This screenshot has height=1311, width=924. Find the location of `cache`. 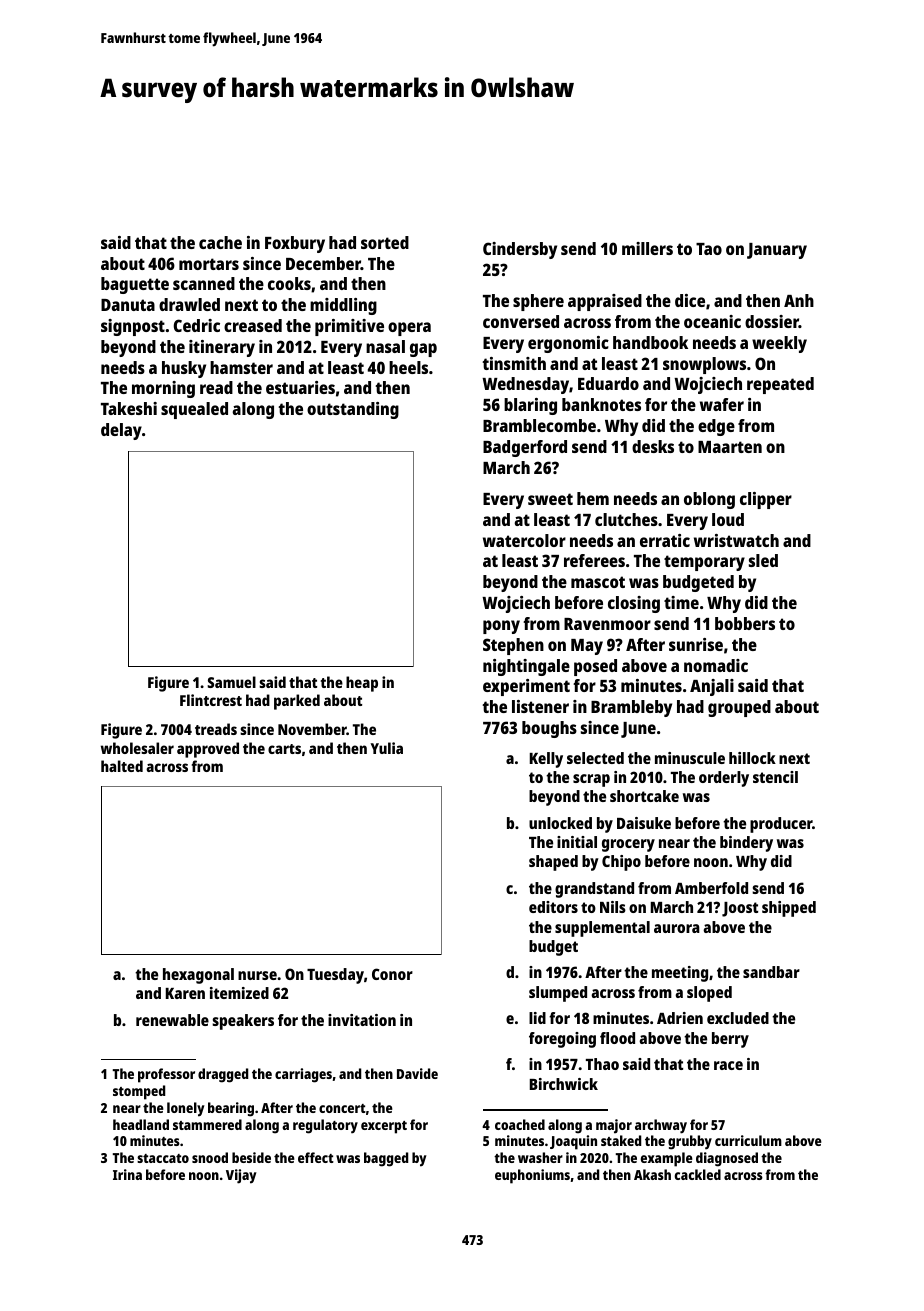

cache is located at coordinates (220, 242).
